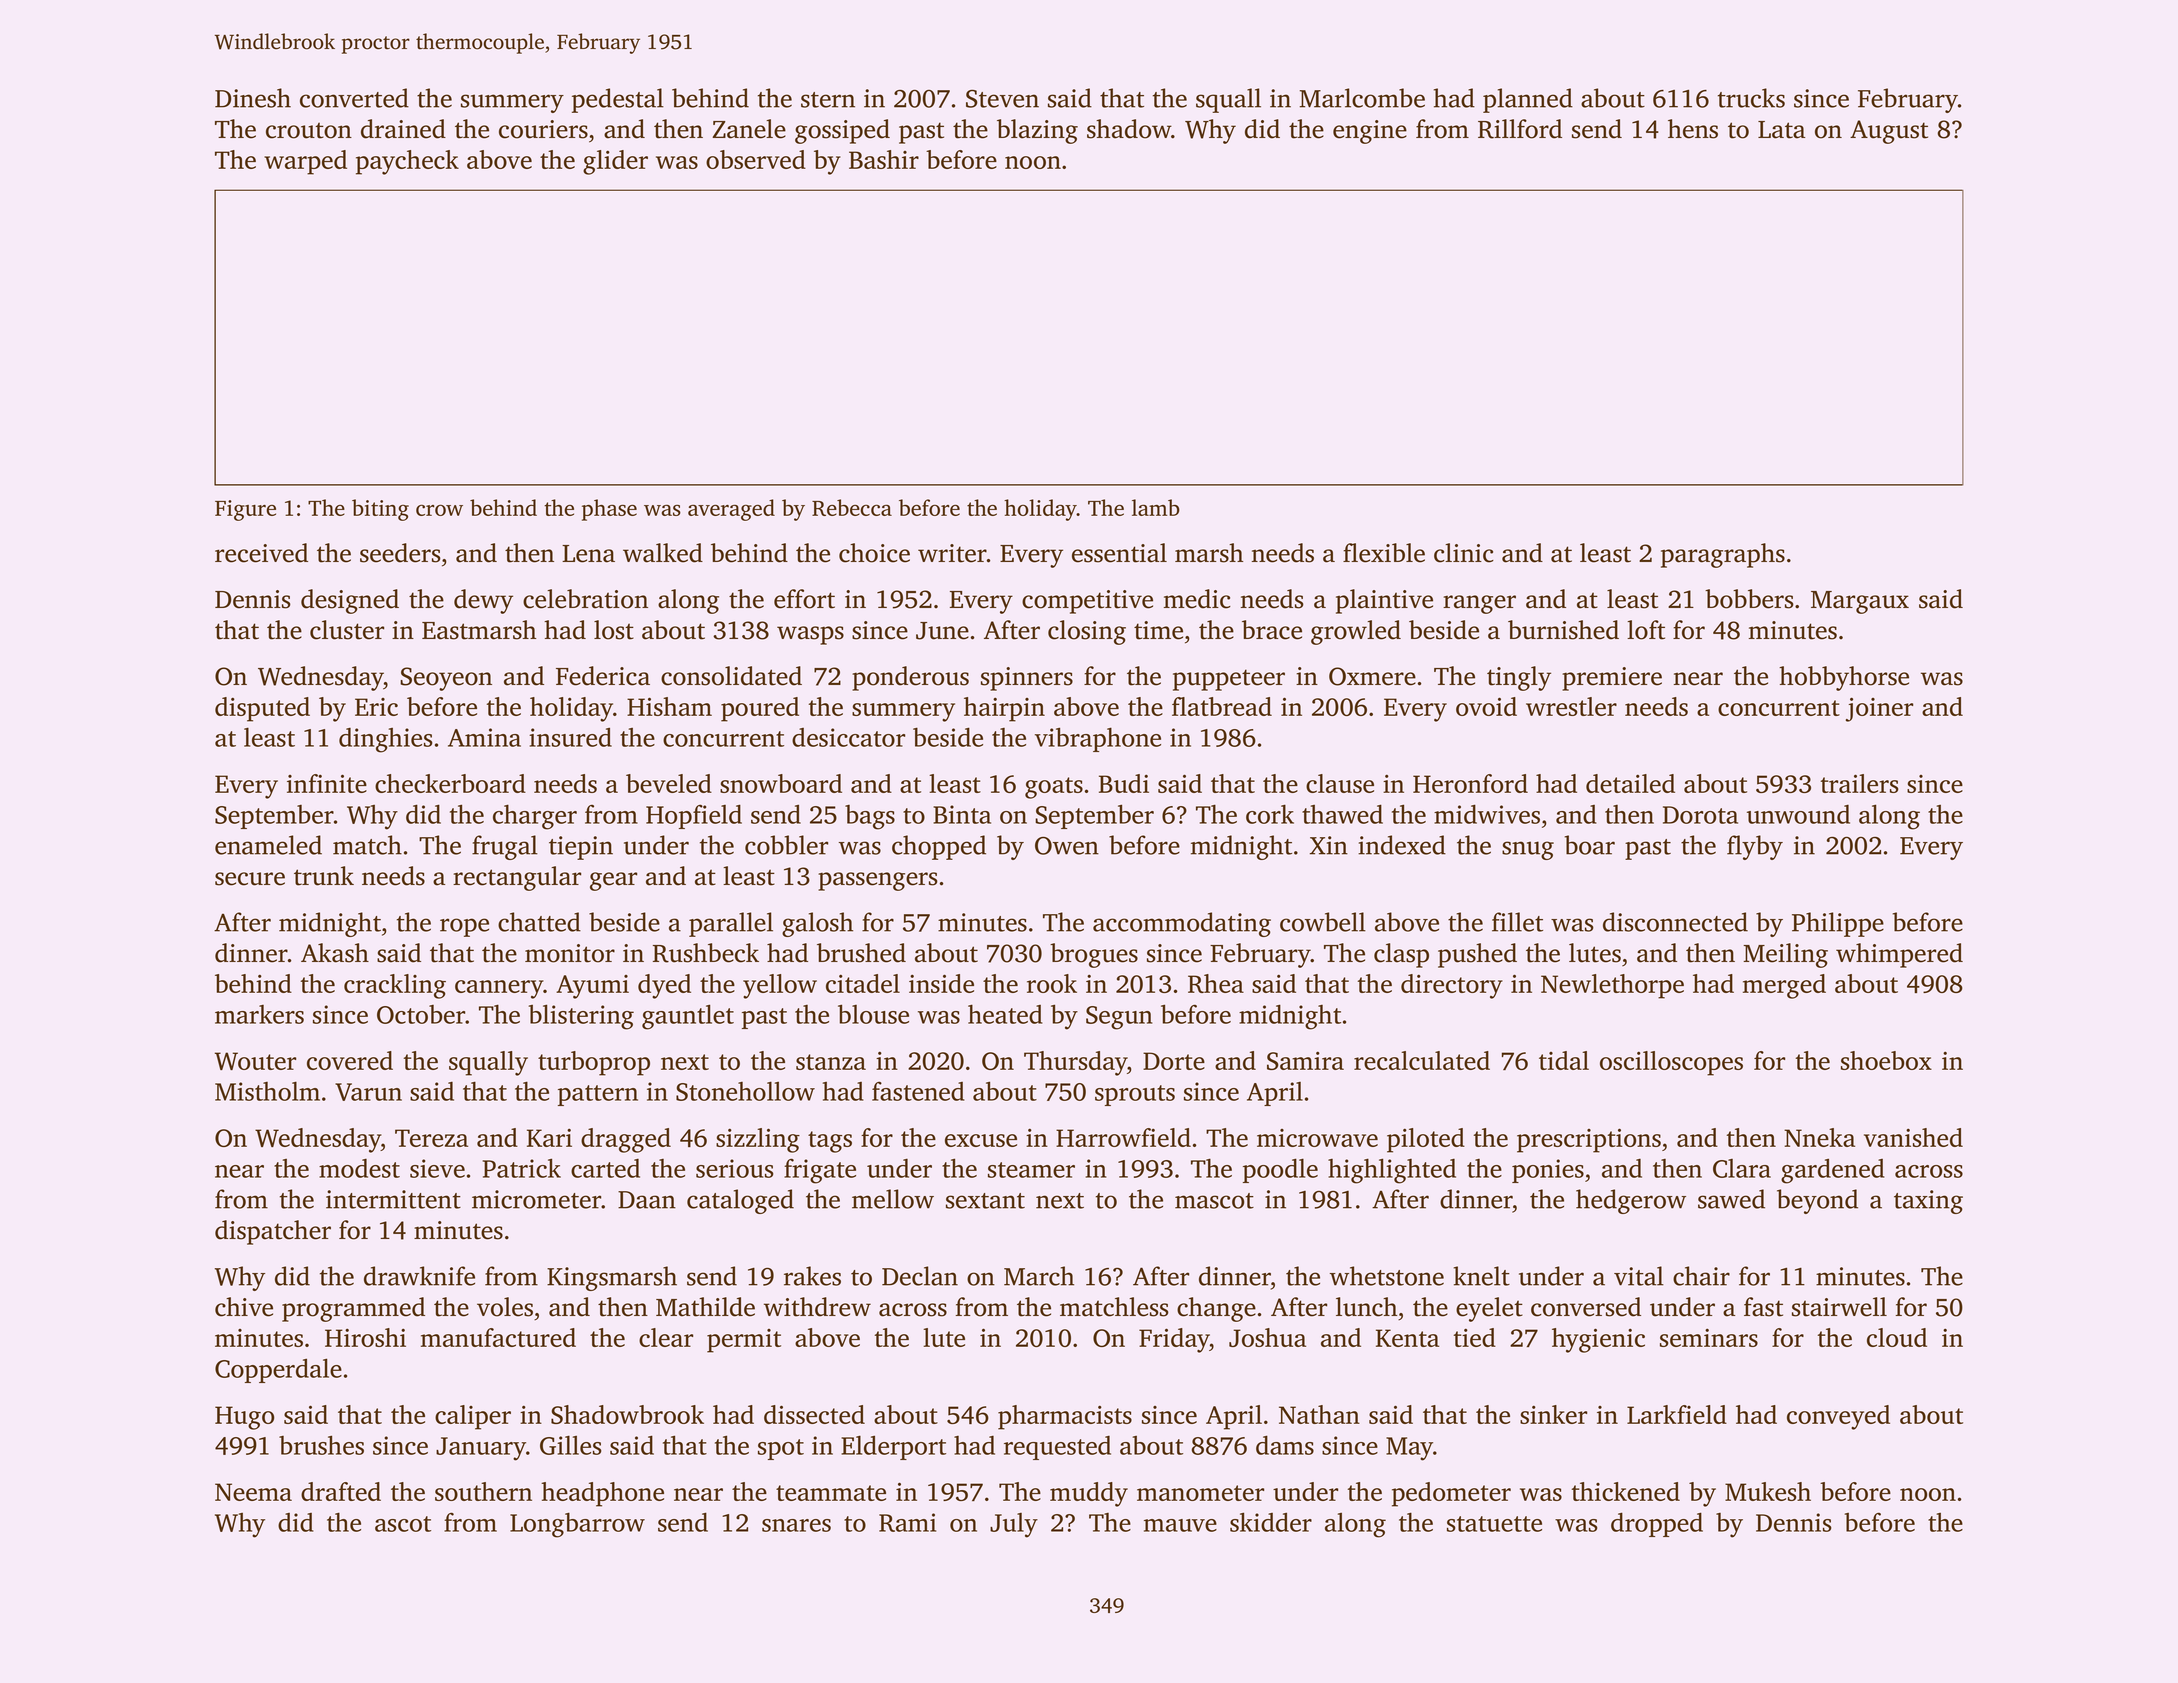  Describe the element at coordinates (1135, 1095) in the screenshot. I see `sprouts` at that location.
